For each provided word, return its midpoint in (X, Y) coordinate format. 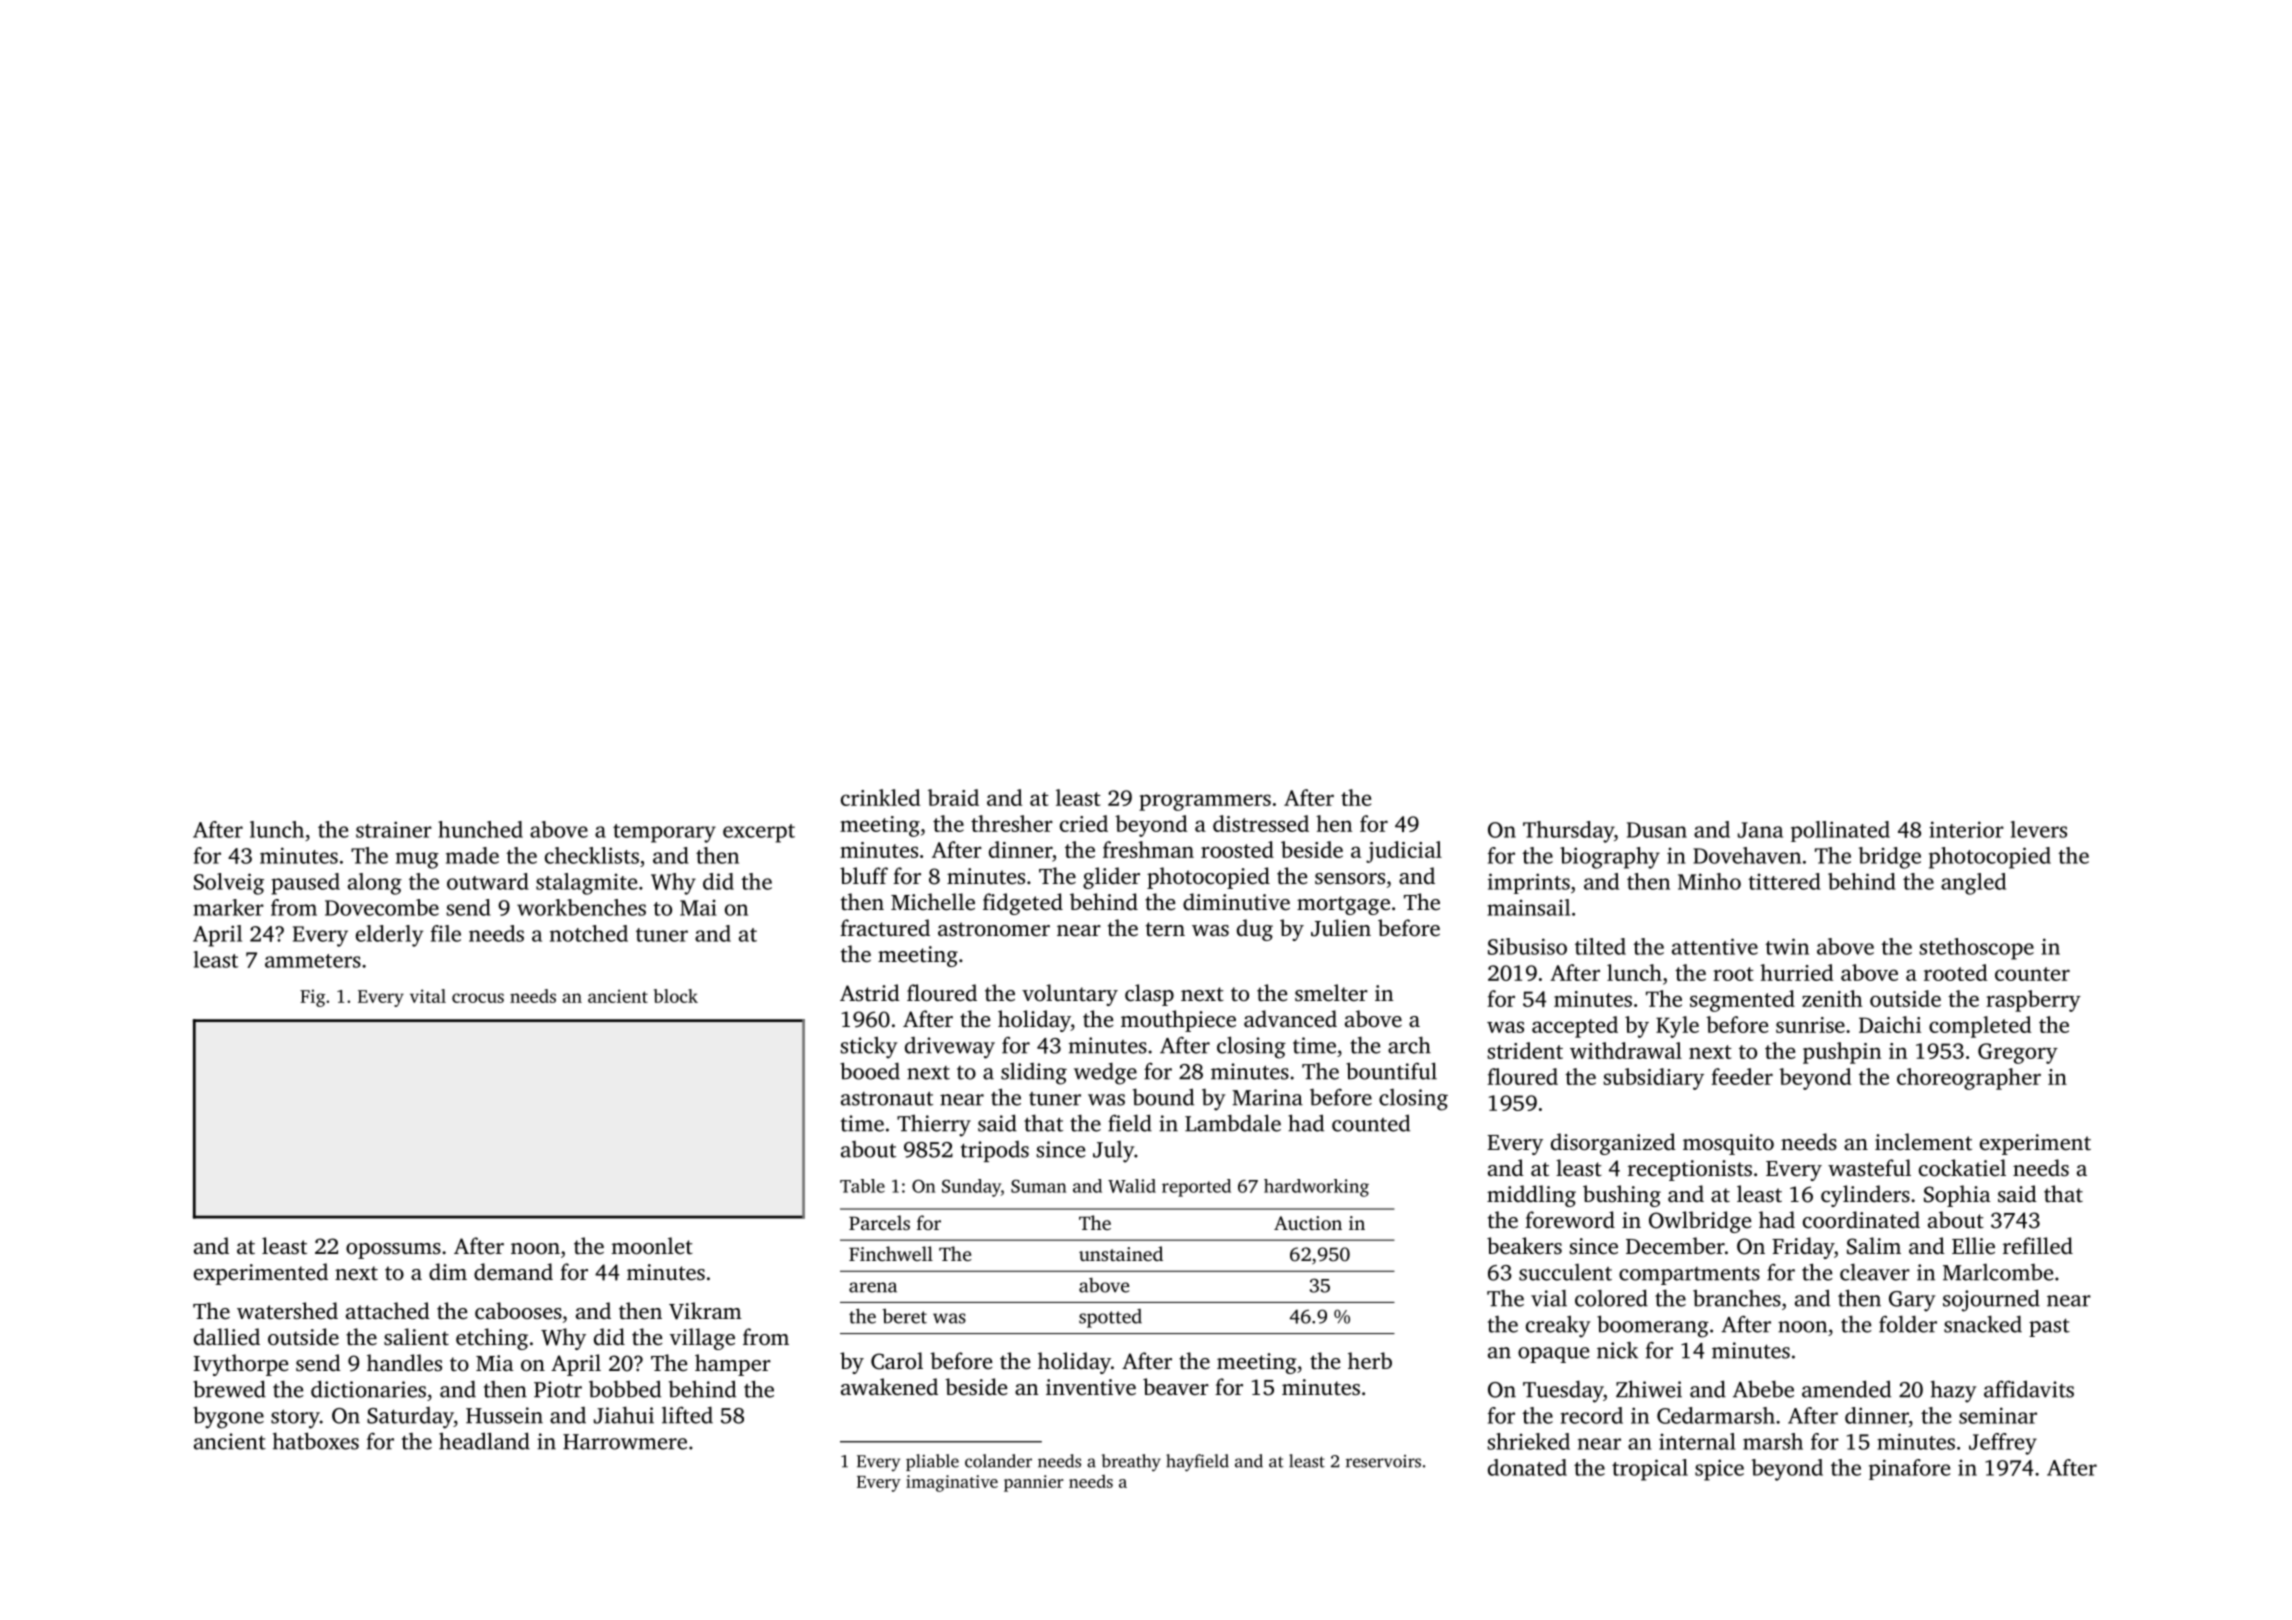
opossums (393, 1251)
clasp (1149, 995)
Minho (1709, 881)
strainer (394, 829)
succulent (1565, 1272)
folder (1908, 1324)
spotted (1110, 1318)
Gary (1912, 1301)
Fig (312, 998)
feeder (1742, 1076)
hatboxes (316, 1441)
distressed (1261, 823)
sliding (1034, 1073)
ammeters (313, 961)
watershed (287, 1311)
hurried (1796, 972)
